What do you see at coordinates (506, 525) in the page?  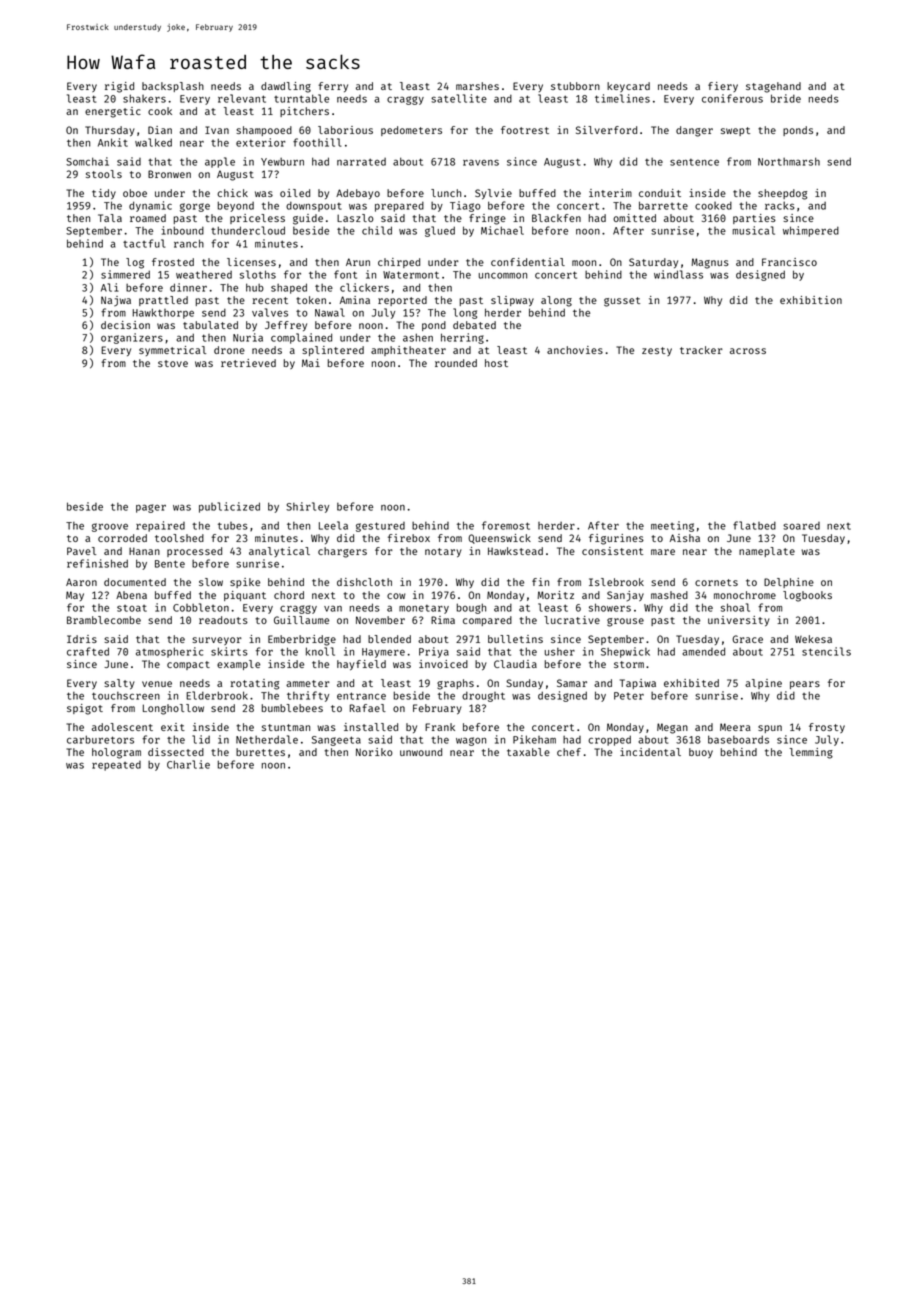 I see `foremost` at bounding box center [506, 525].
